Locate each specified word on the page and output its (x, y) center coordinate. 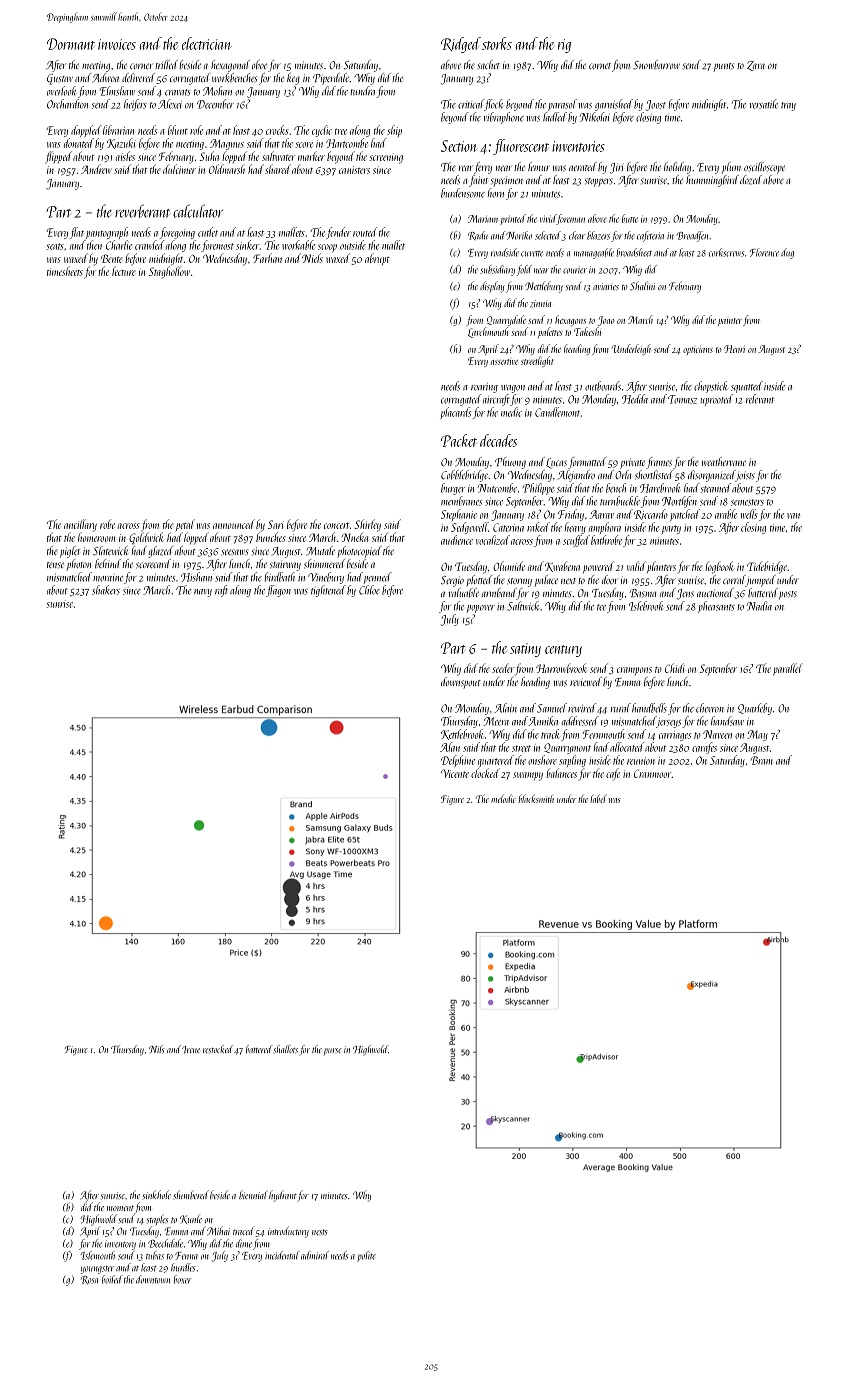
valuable (463, 593)
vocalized (493, 540)
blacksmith (536, 798)
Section (459, 146)
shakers (106, 590)
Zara (756, 66)
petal (185, 525)
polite (366, 1256)
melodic (503, 798)
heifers (135, 105)
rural (621, 708)
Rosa (89, 1280)
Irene (191, 1050)
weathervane (724, 461)
